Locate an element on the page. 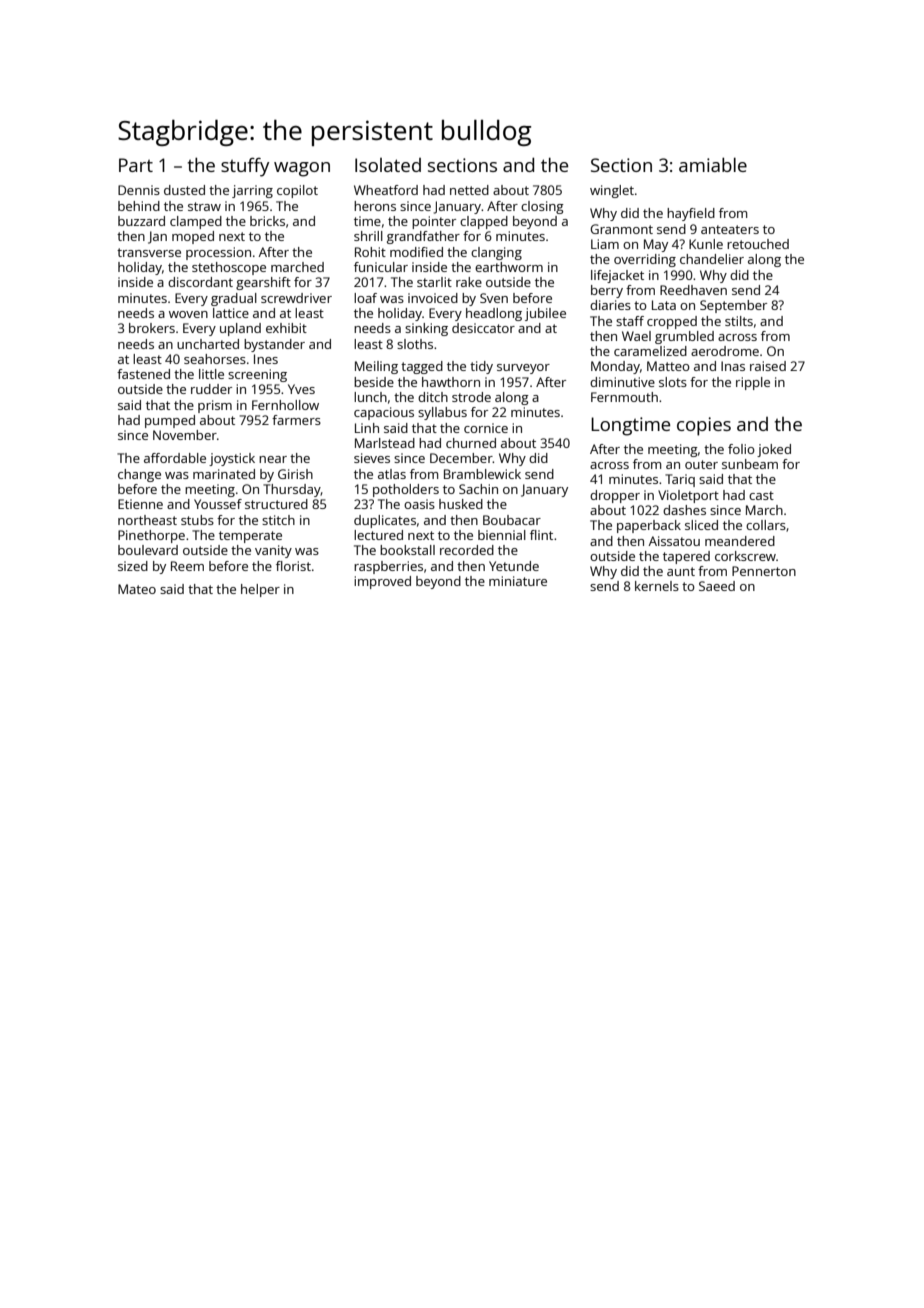  retouched is located at coordinates (758, 244).
